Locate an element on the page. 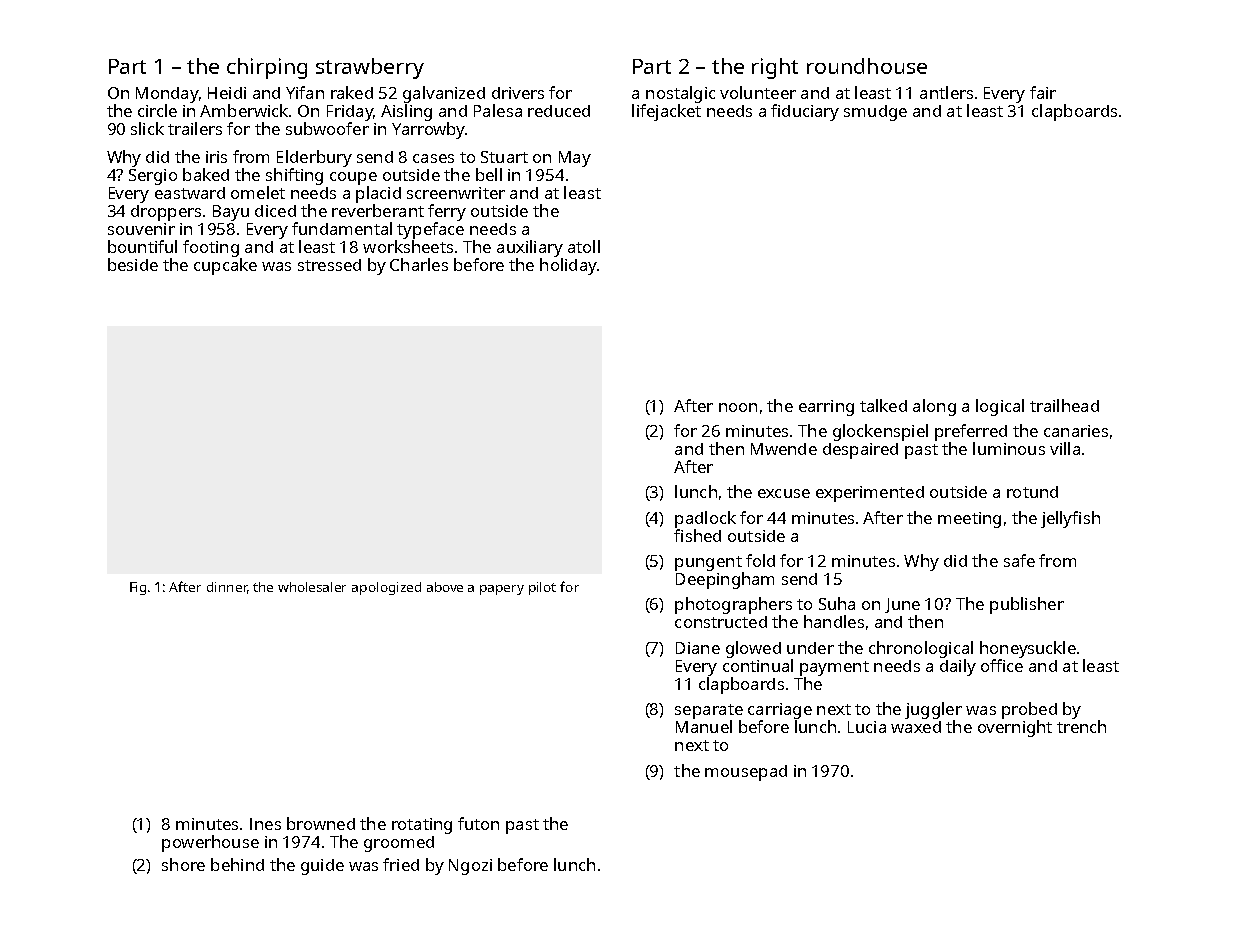  guide is located at coordinates (322, 867).
